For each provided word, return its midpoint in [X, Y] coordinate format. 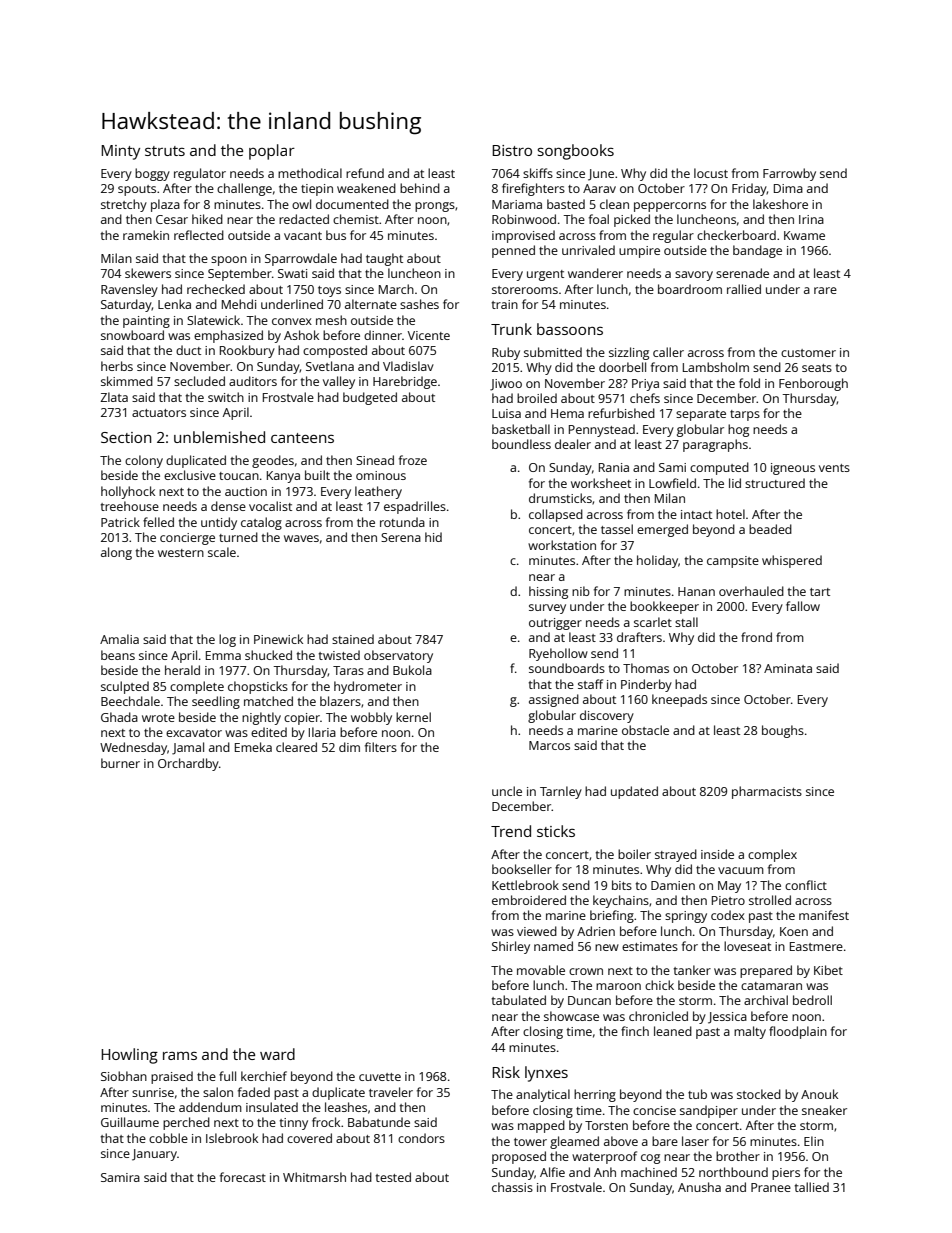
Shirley [511, 947]
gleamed [574, 1142]
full [227, 1076]
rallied [744, 289]
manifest [824, 915]
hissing [548, 592]
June [601, 175]
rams [180, 1056]
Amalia [119, 639]
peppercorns [670, 207]
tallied [812, 1187]
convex [292, 321]
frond [756, 637]
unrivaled [588, 250]
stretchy [124, 205]
